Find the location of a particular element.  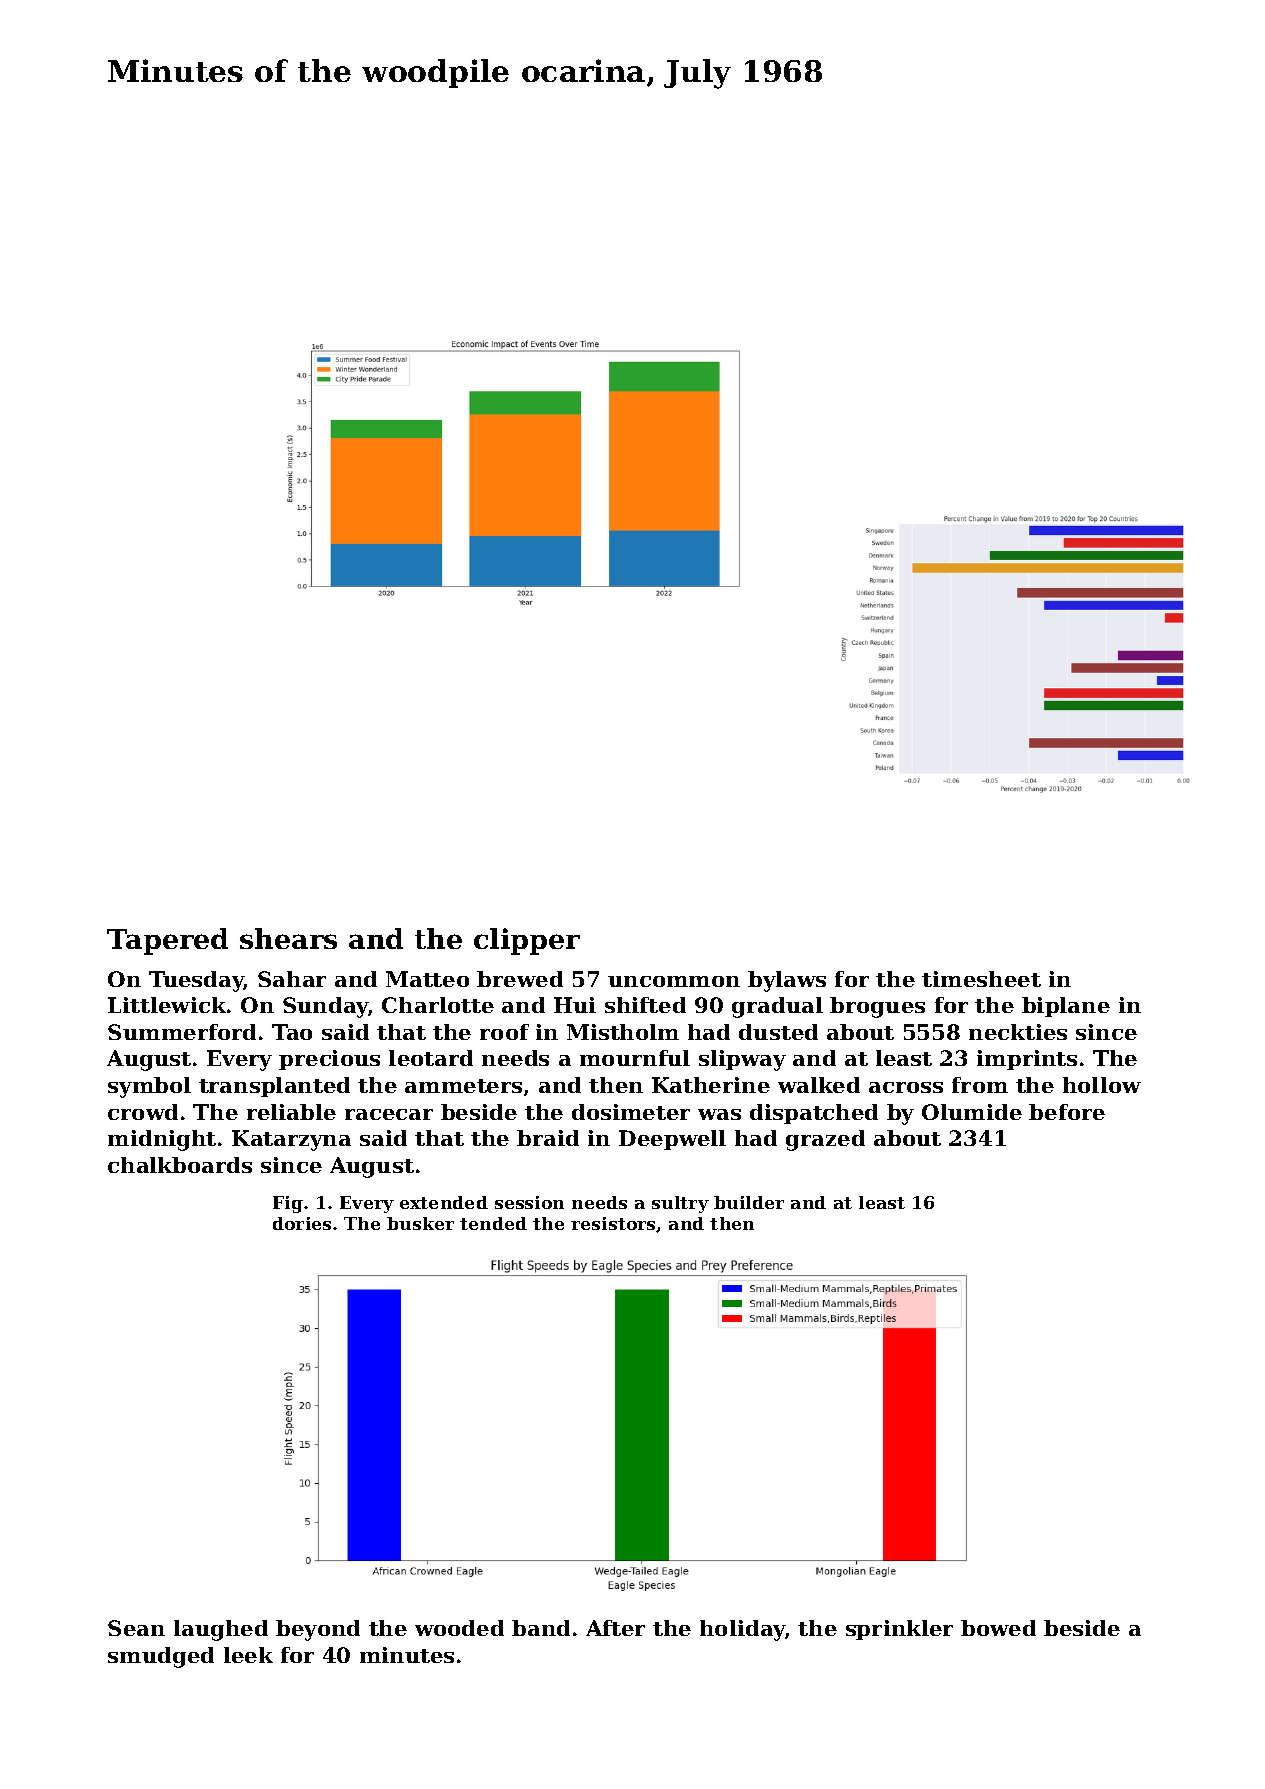

laughed is located at coordinates (221, 1630).
